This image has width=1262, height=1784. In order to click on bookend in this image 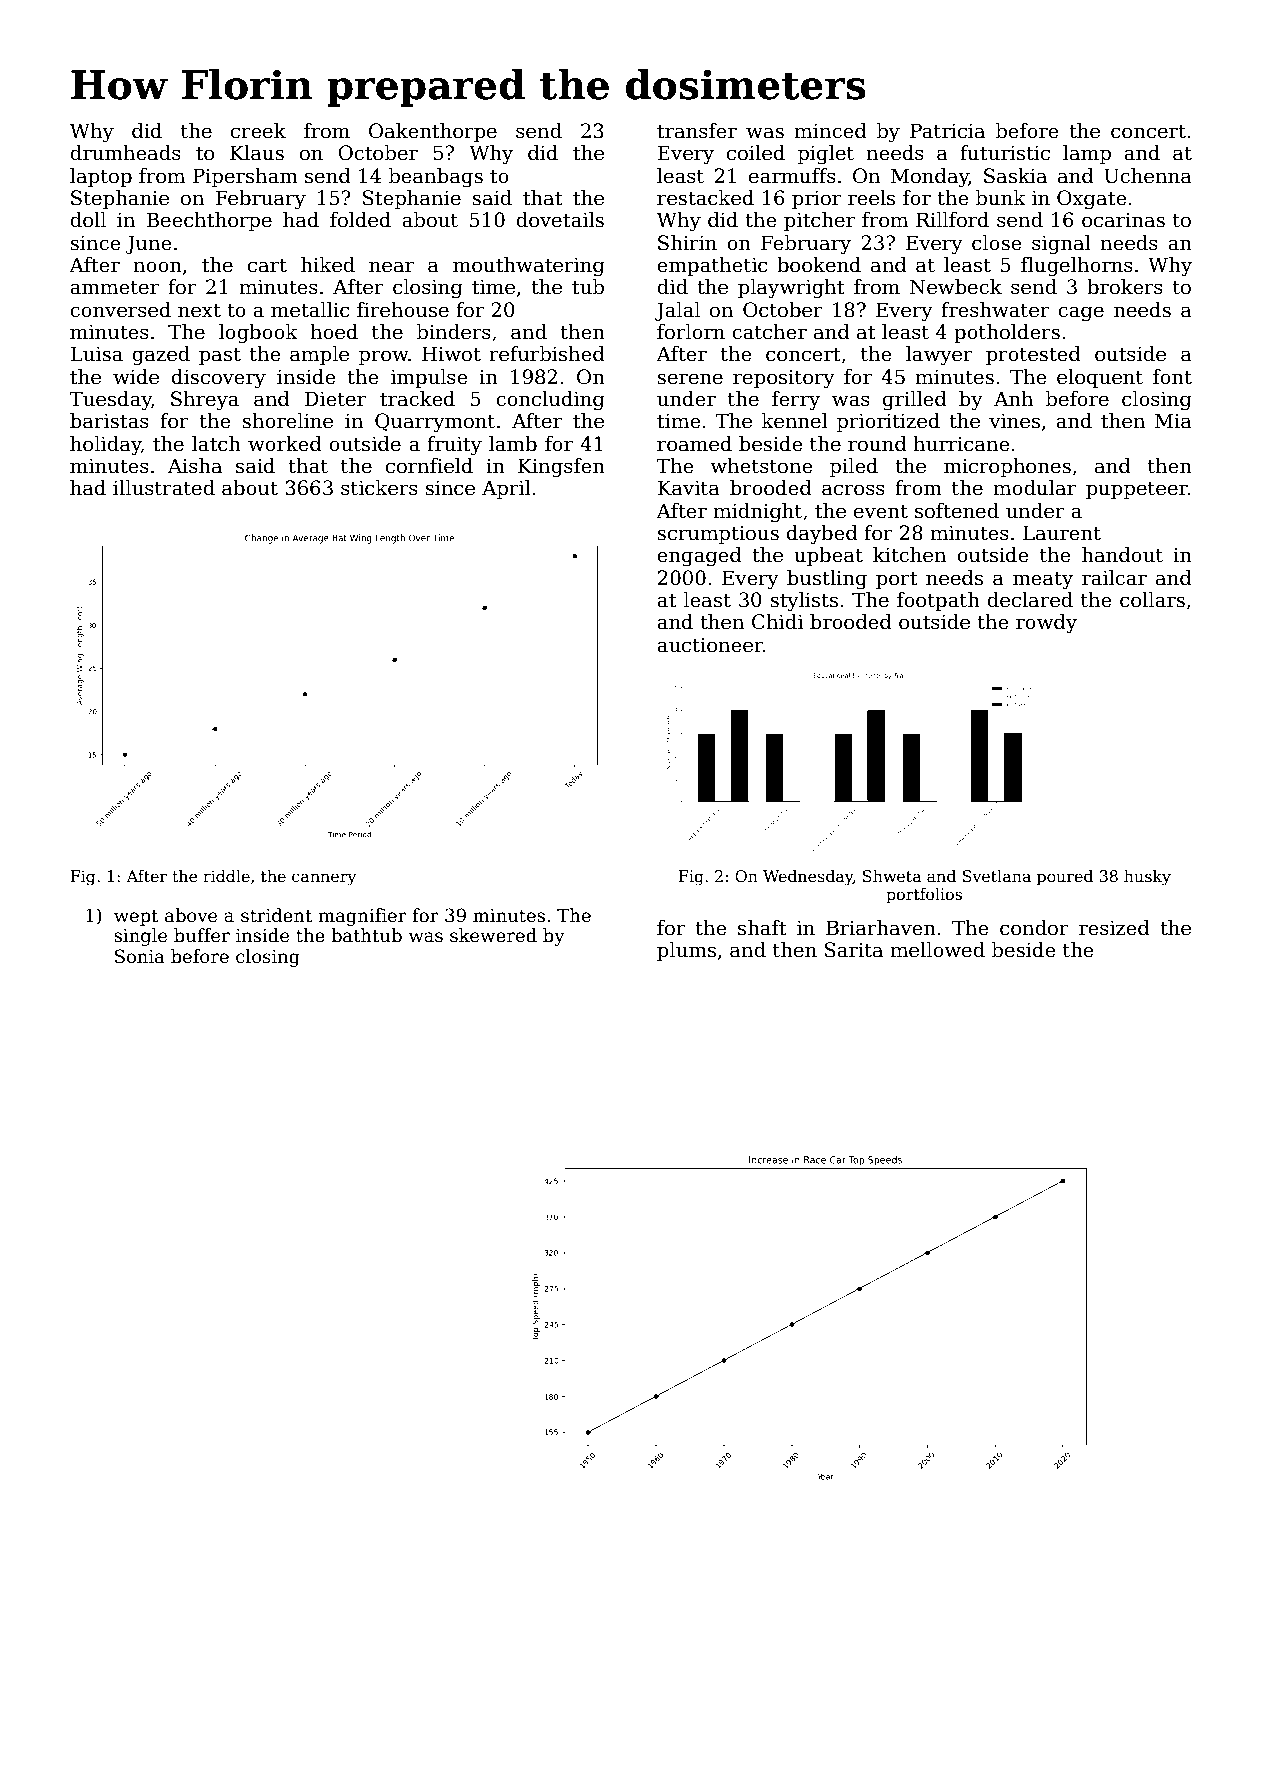, I will do `click(819, 265)`.
